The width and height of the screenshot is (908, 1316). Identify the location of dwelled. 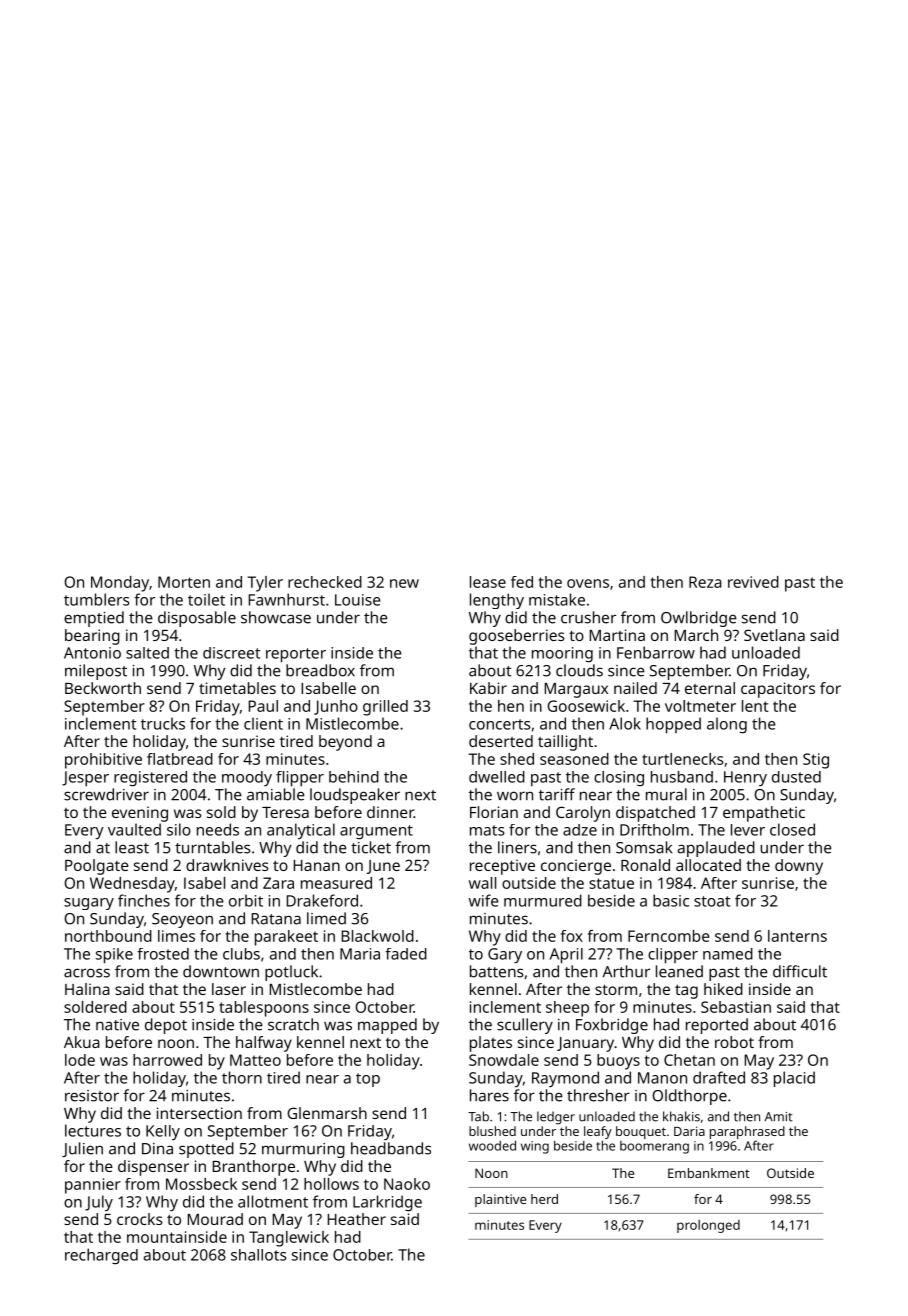
(497, 777).
